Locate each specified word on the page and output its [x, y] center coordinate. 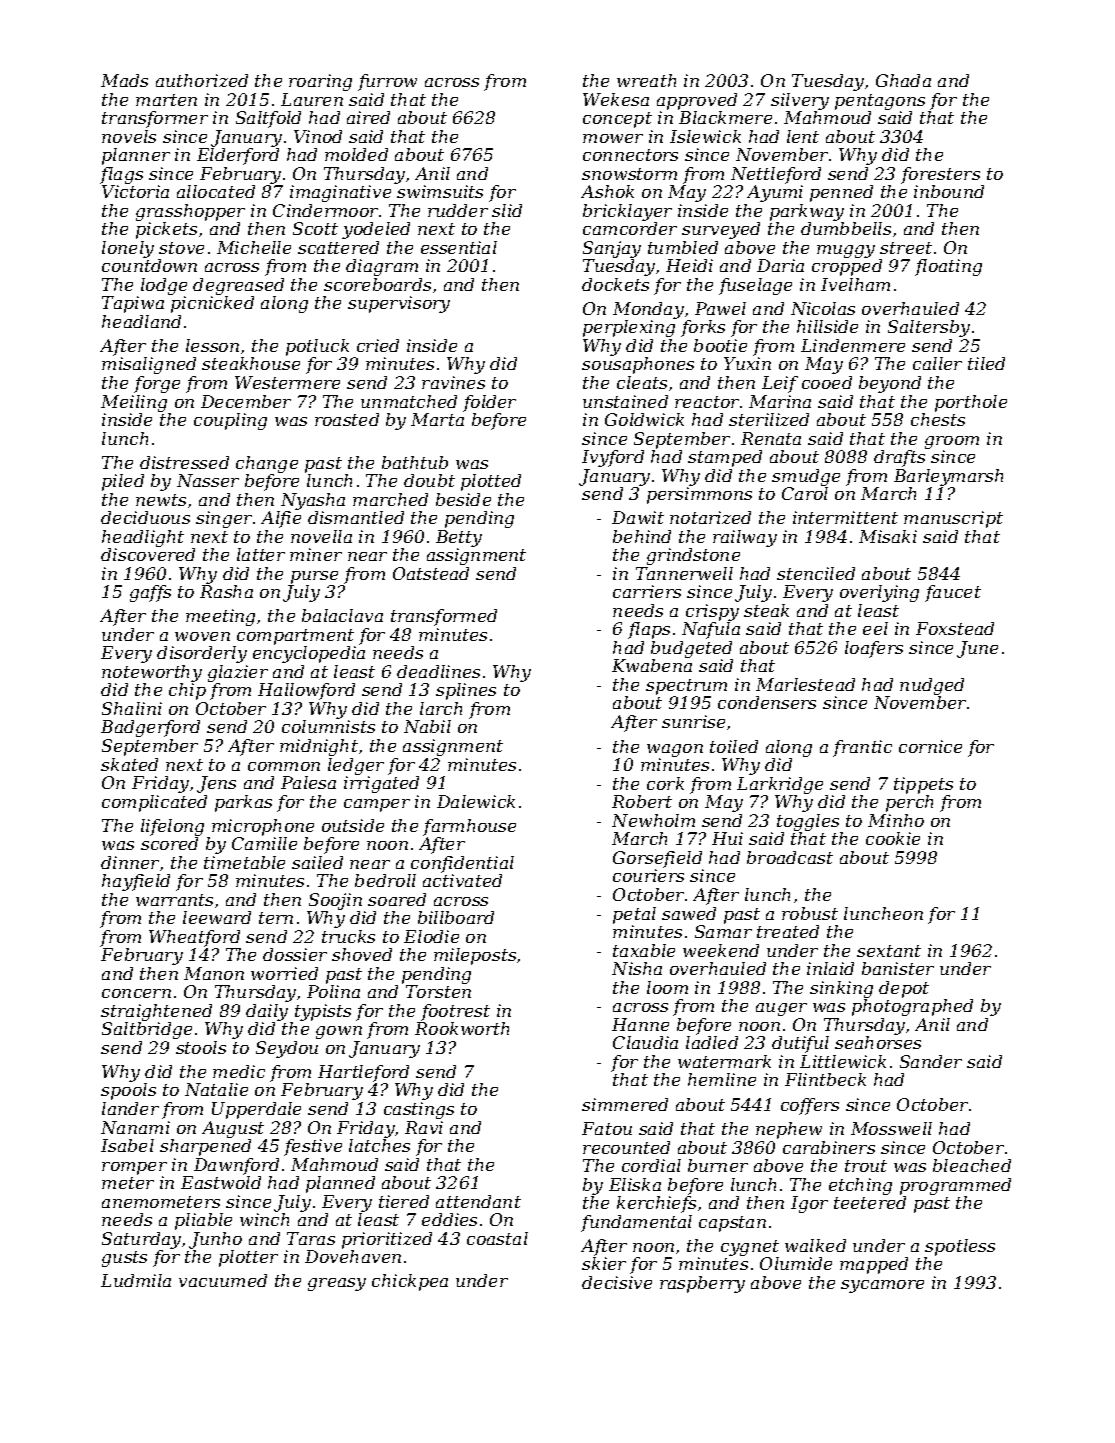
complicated [154, 803]
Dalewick [476, 801]
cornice [930, 746]
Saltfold [268, 119]
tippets [923, 785]
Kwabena [652, 665]
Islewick [705, 136]
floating [948, 267]
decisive [617, 1282]
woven [202, 636]
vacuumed [223, 1280]
